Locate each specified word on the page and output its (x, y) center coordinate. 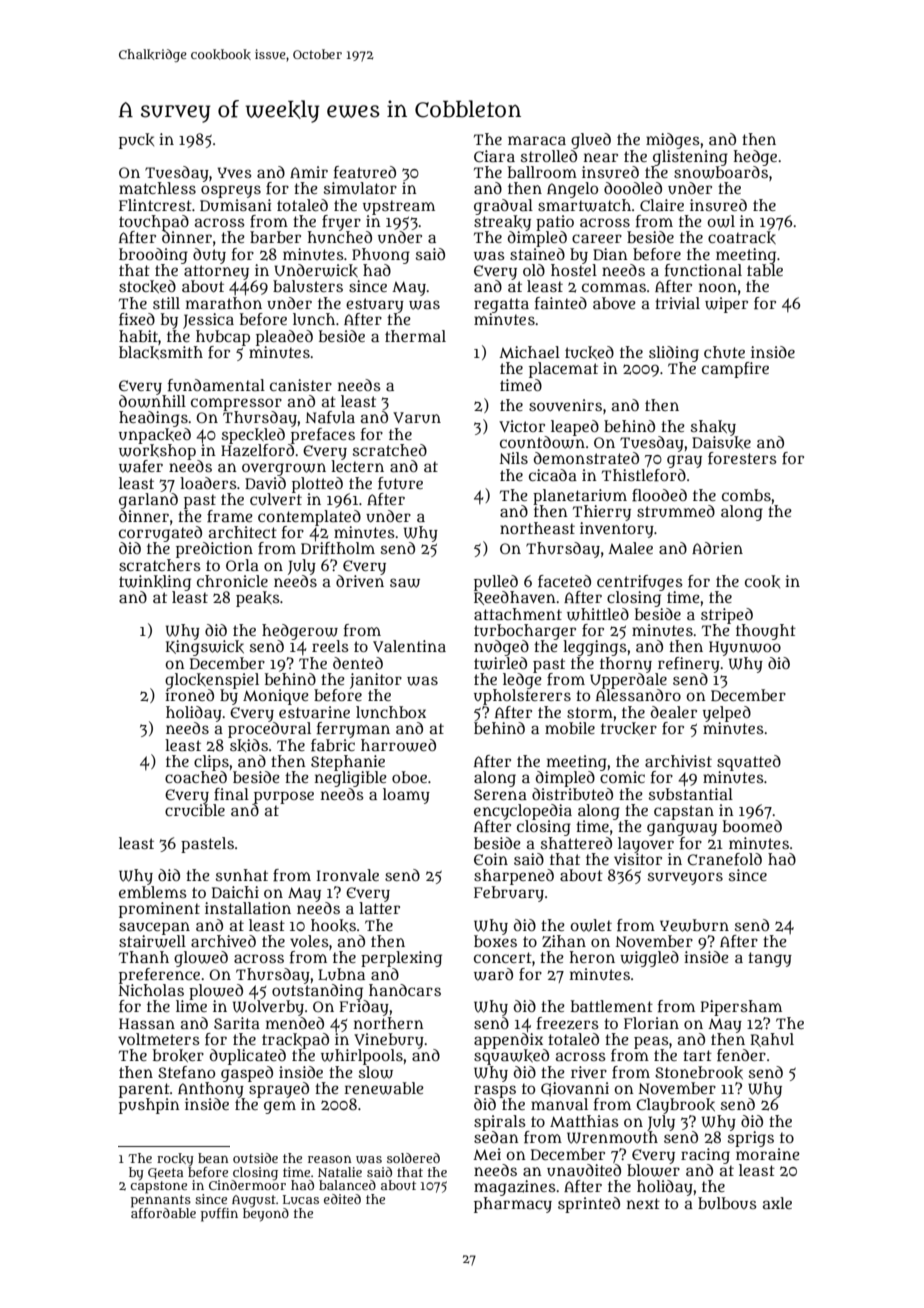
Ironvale (348, 875)
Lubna (341, 974)
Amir (309, 172)
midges (673, 141)
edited (342, 1199)
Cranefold (724, 859)
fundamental (216, 385)
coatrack (742, 237)
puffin (219, 1215)
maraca (537, 140)
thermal (415, 336)
